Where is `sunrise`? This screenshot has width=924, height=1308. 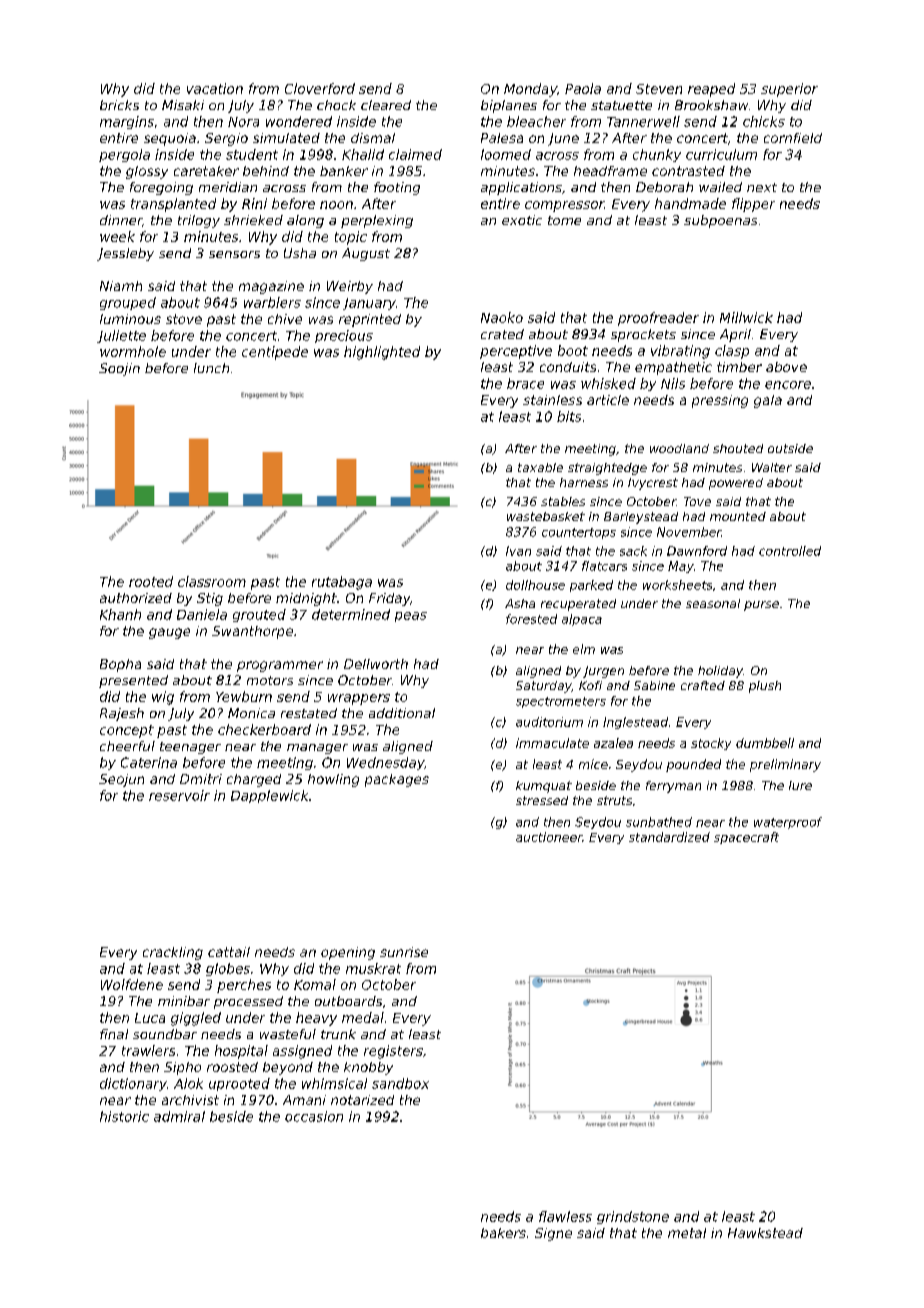
sunrise is located at coordinates (404, 952).
